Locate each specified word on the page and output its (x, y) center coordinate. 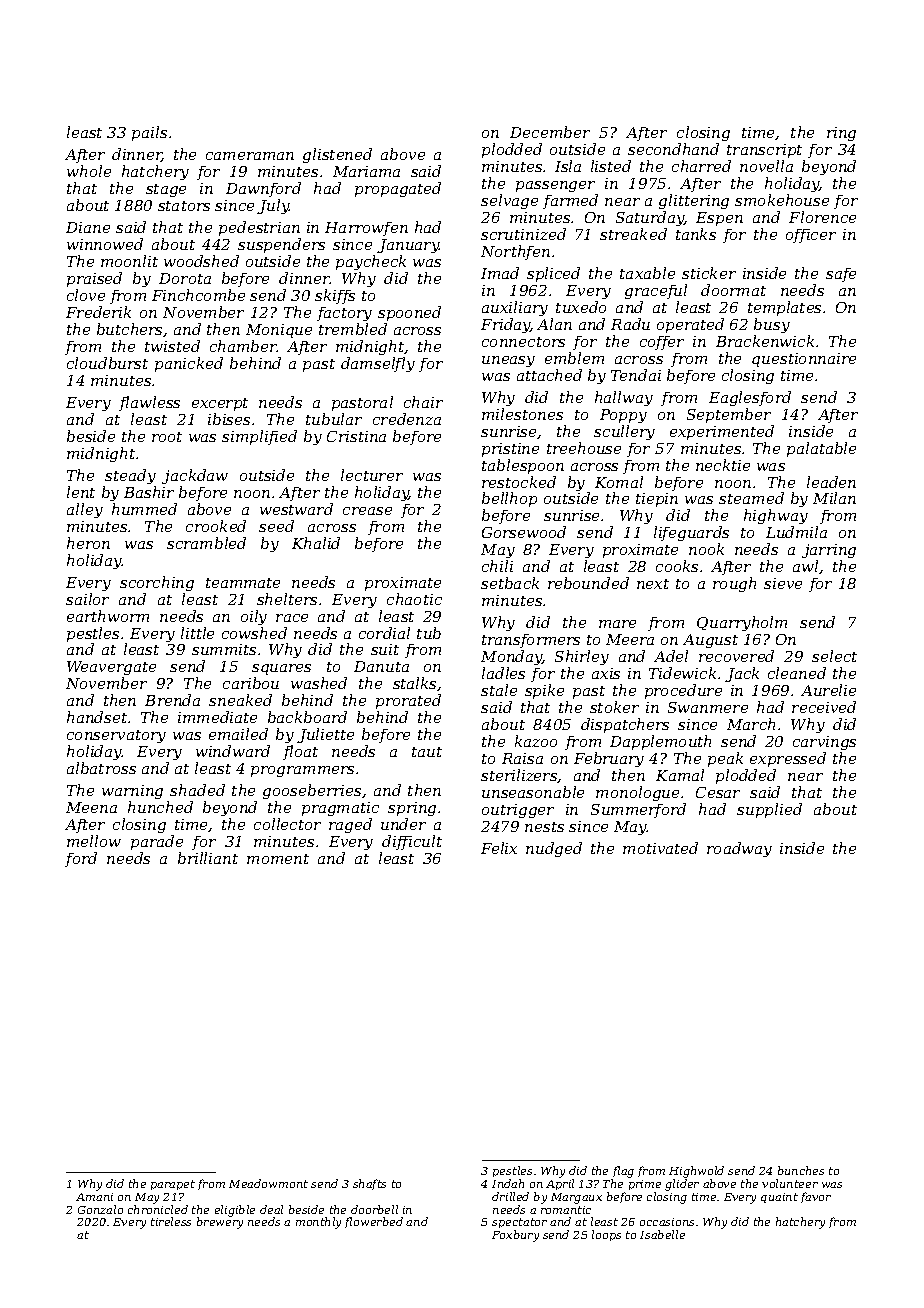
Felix (499, 848)
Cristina (356, 436)
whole (89, 171)
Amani (94, 1197)
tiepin (657, 500)
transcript (764, 151)
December (550, 132)
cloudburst (107, 363)
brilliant (208, 858)
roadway (739, 849)
